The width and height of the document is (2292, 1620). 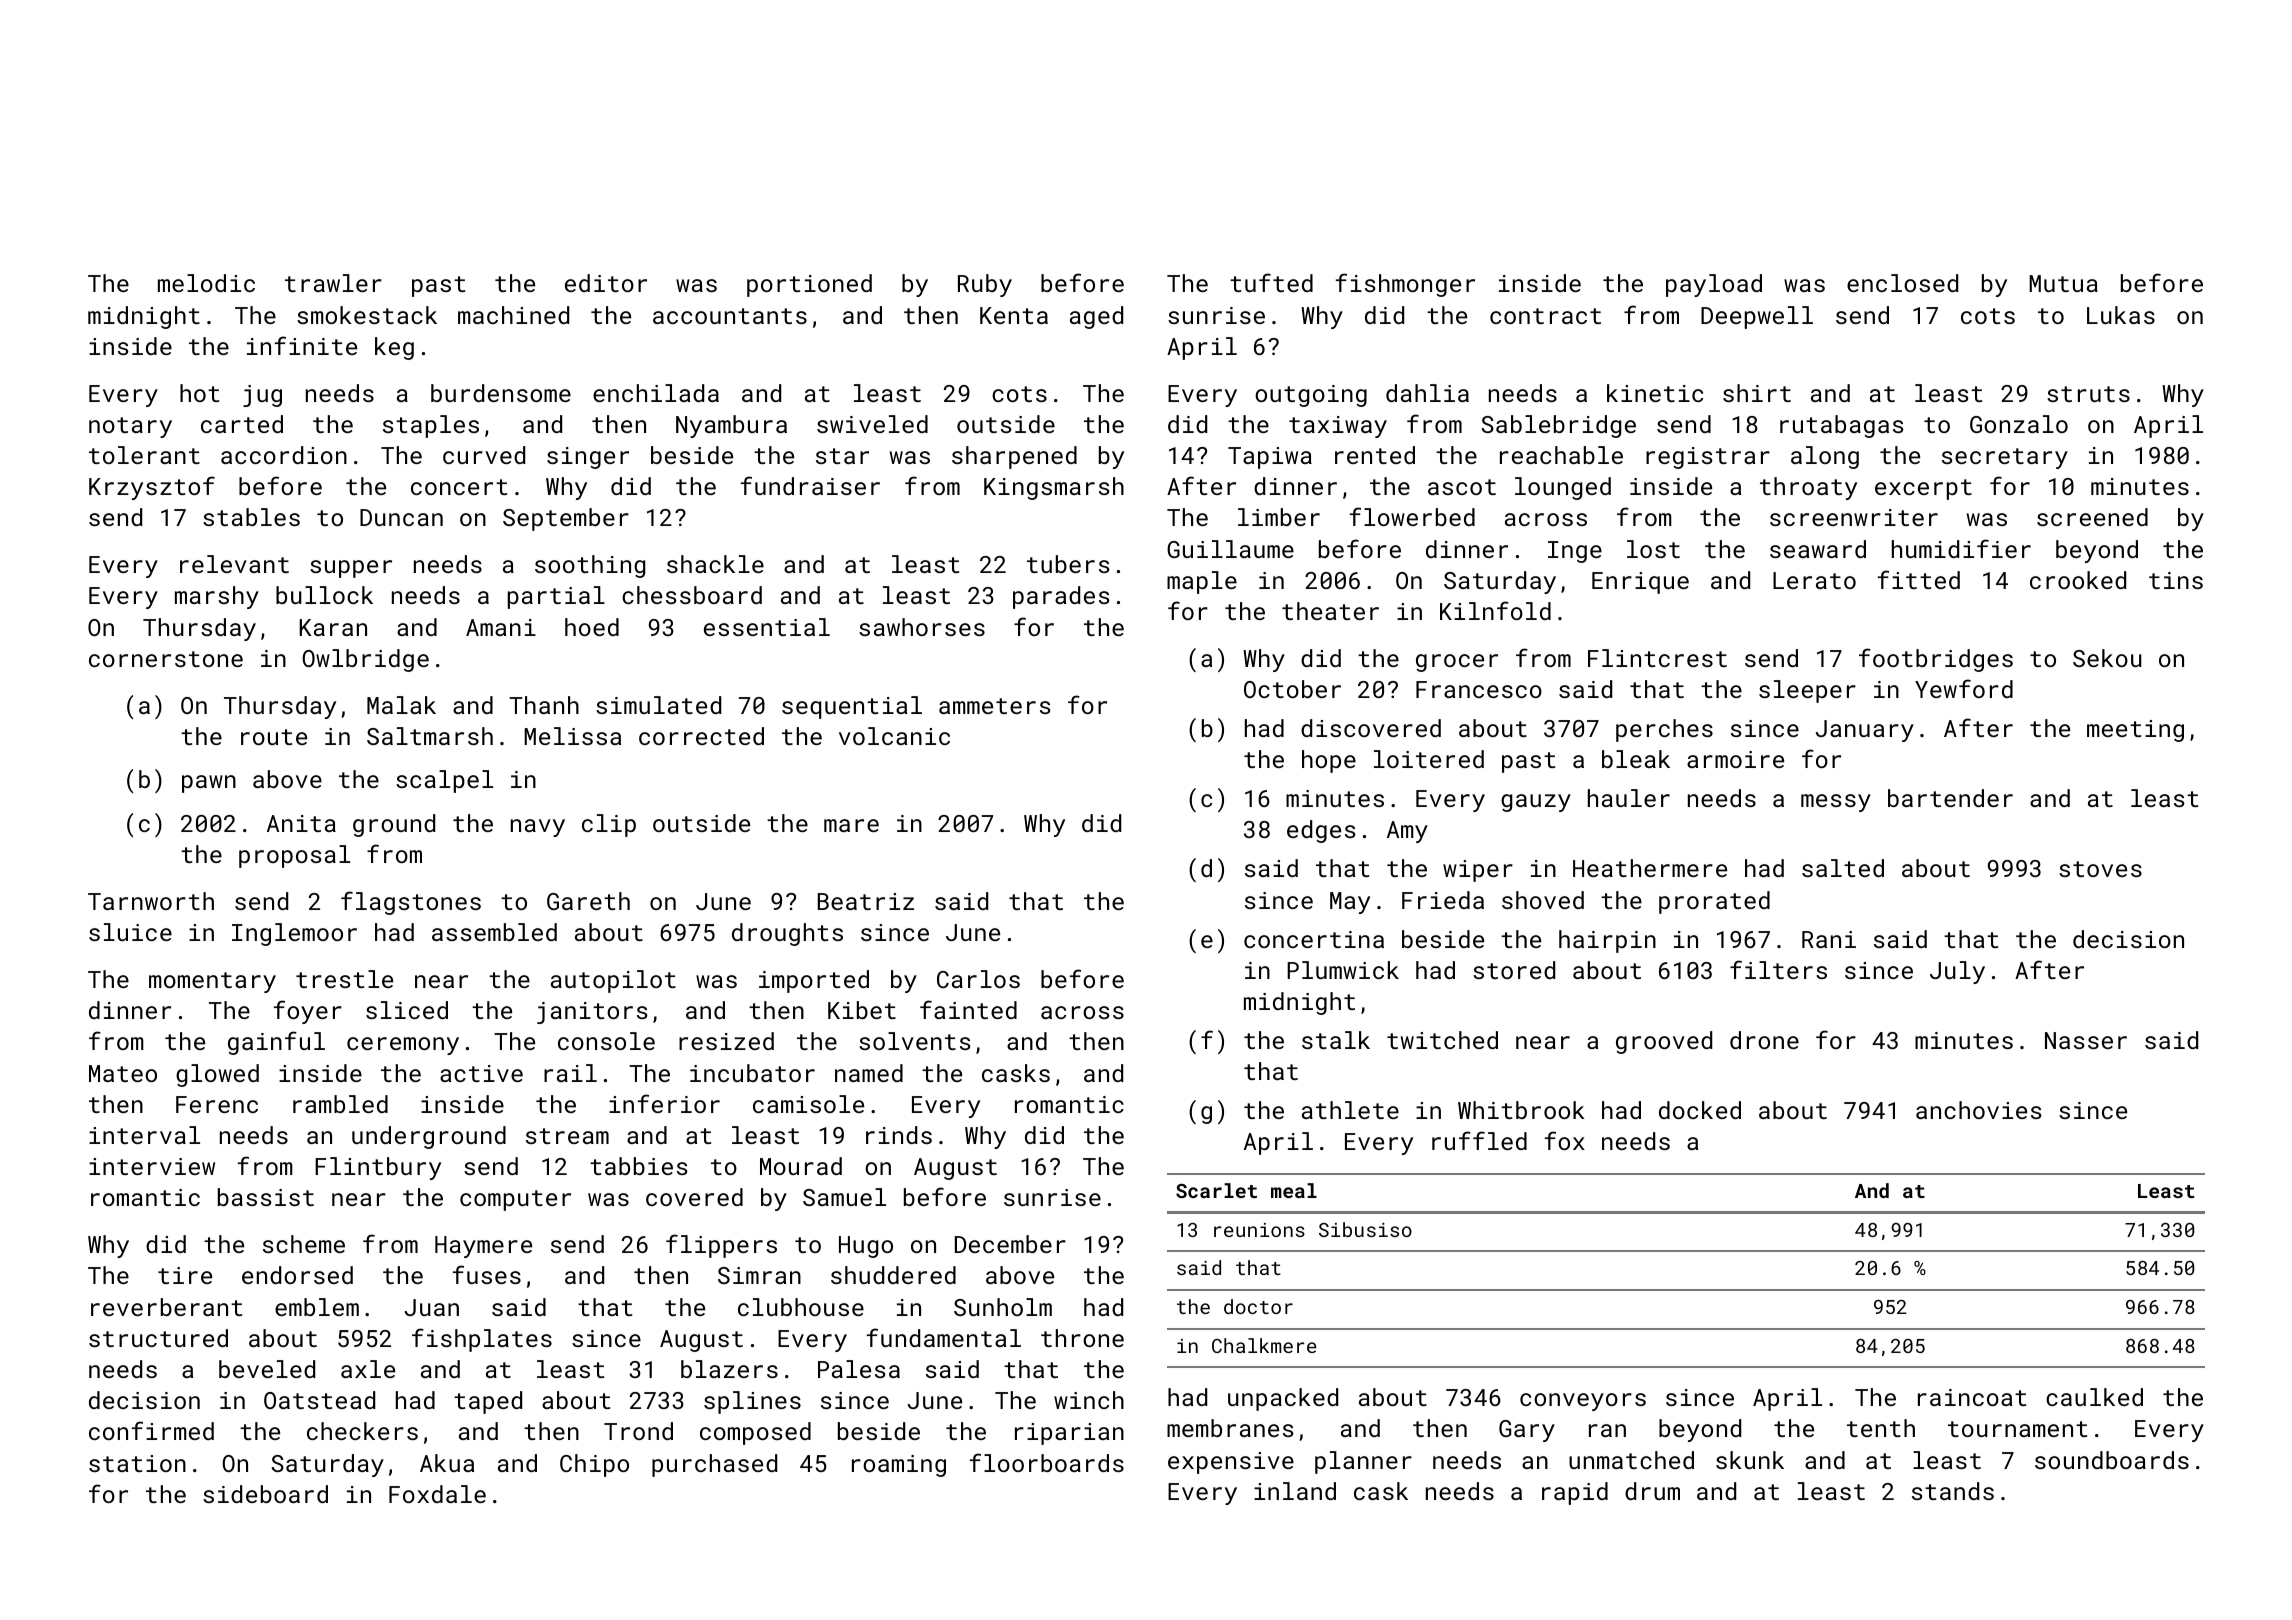 I want to click on sideboard, so click(x=265, y=1494).
